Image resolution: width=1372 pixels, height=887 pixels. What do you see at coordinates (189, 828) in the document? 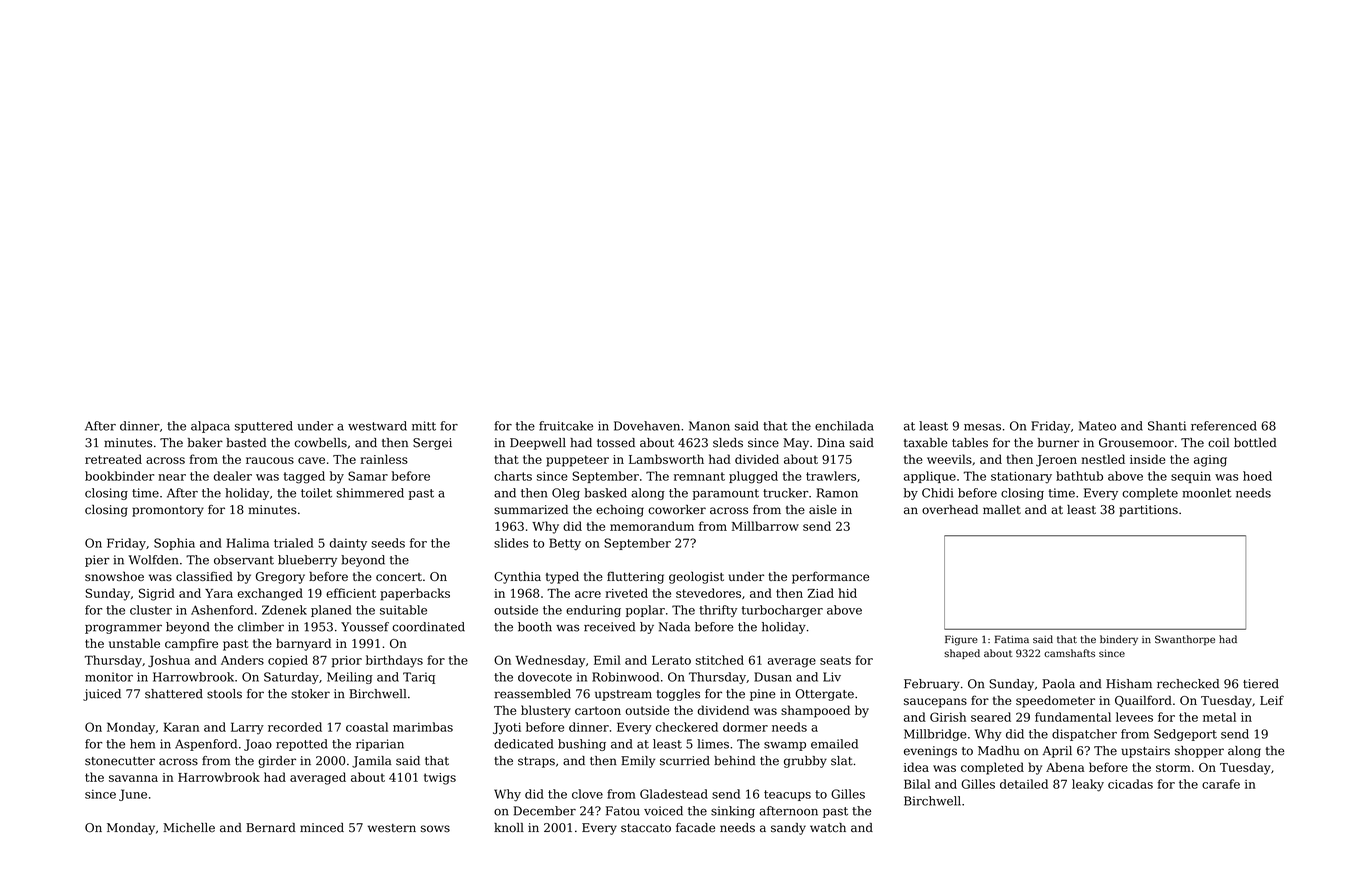
I see `Michelle` at bounding box center [189, 828].
